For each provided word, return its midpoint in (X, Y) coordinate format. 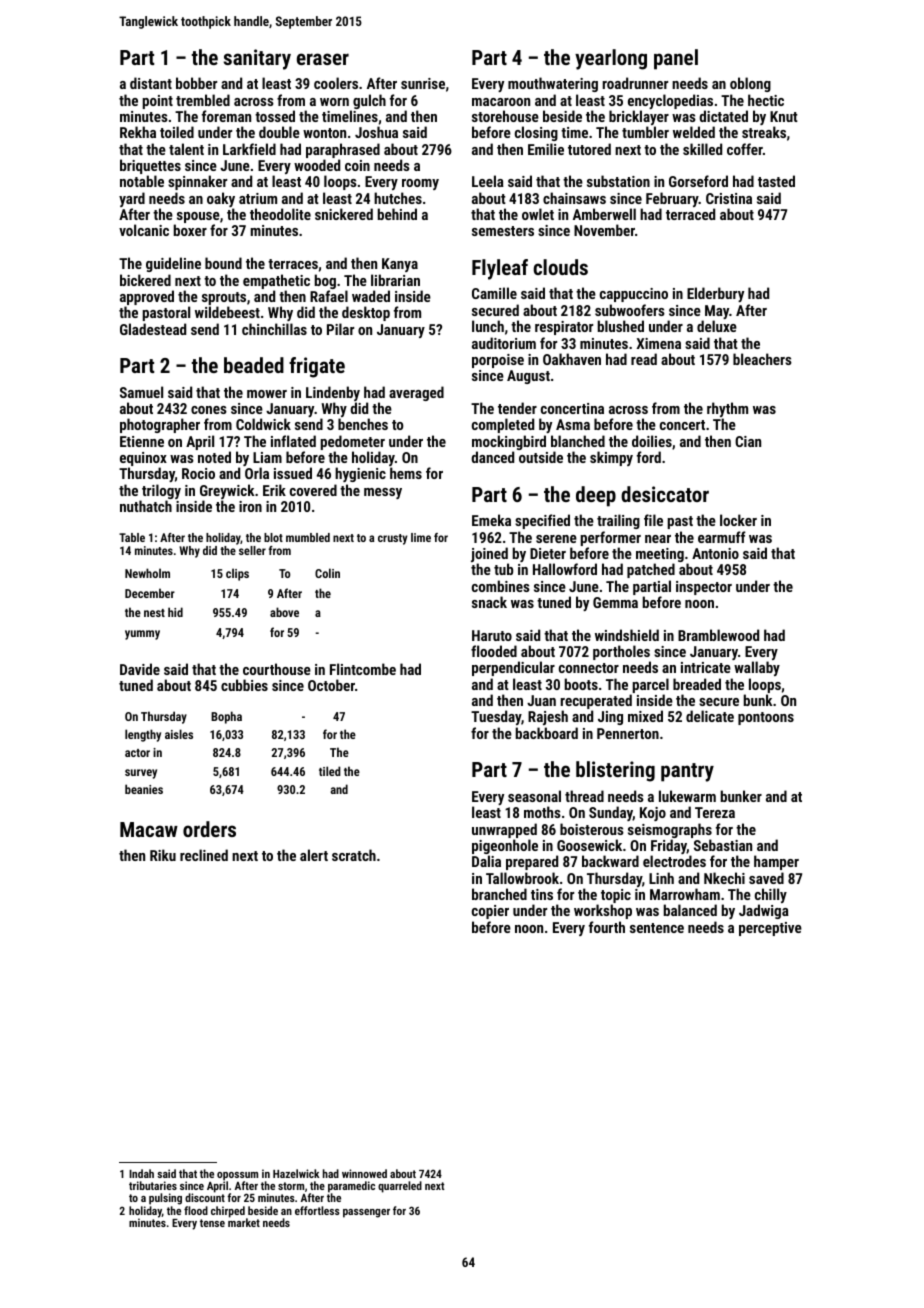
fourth (607, 927)
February (672, 199)
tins (542, 894)
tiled (330, 771)
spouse (197, 218)
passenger (366, 1213)
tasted (776, 181)
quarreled (400, 1187)
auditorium (504, 343)
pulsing (165, 1199)
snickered (344, 214)
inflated (293, 441)
